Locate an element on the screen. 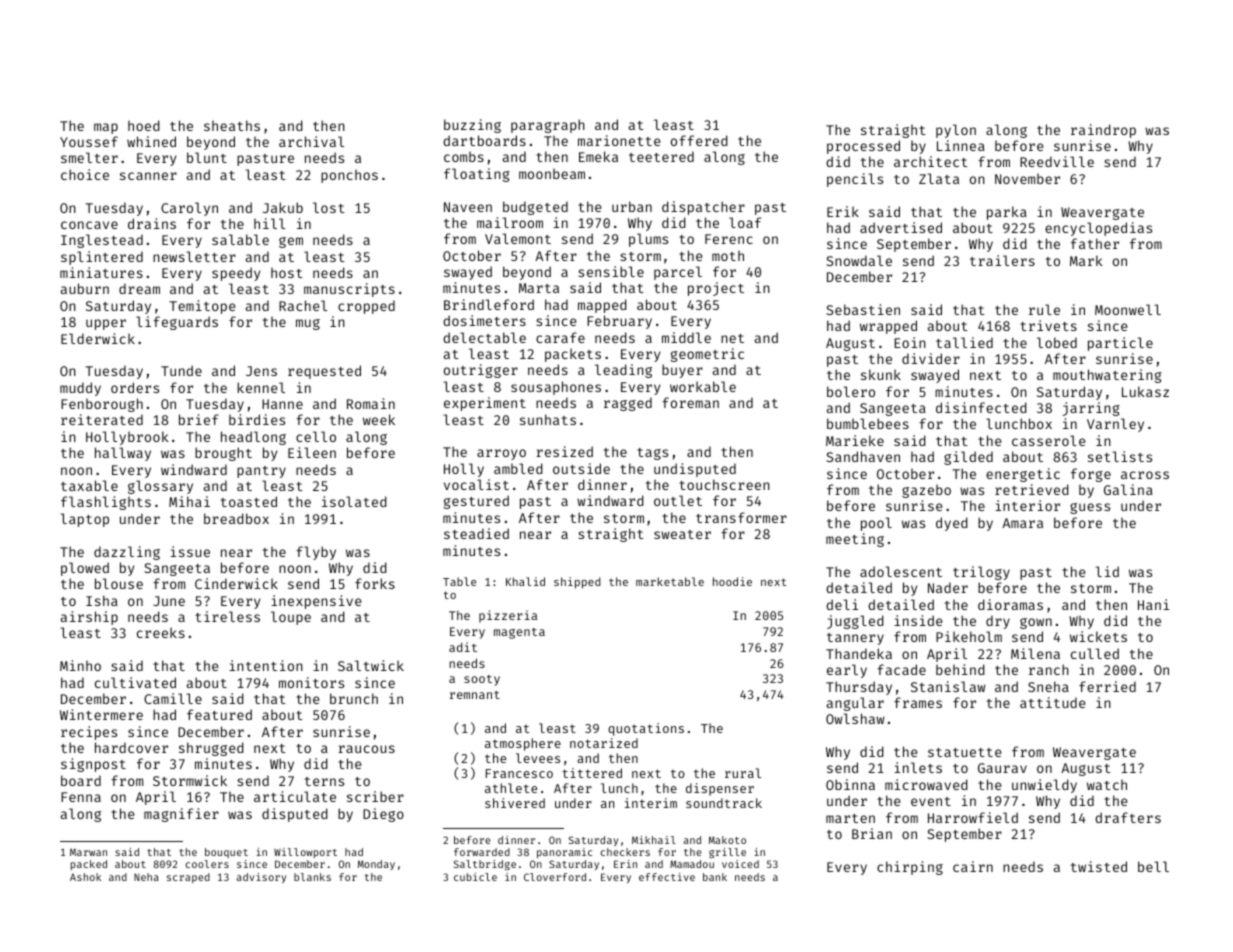 This screenshot has width=1233, height=952. advisory is located at coordinates (261, 878).
